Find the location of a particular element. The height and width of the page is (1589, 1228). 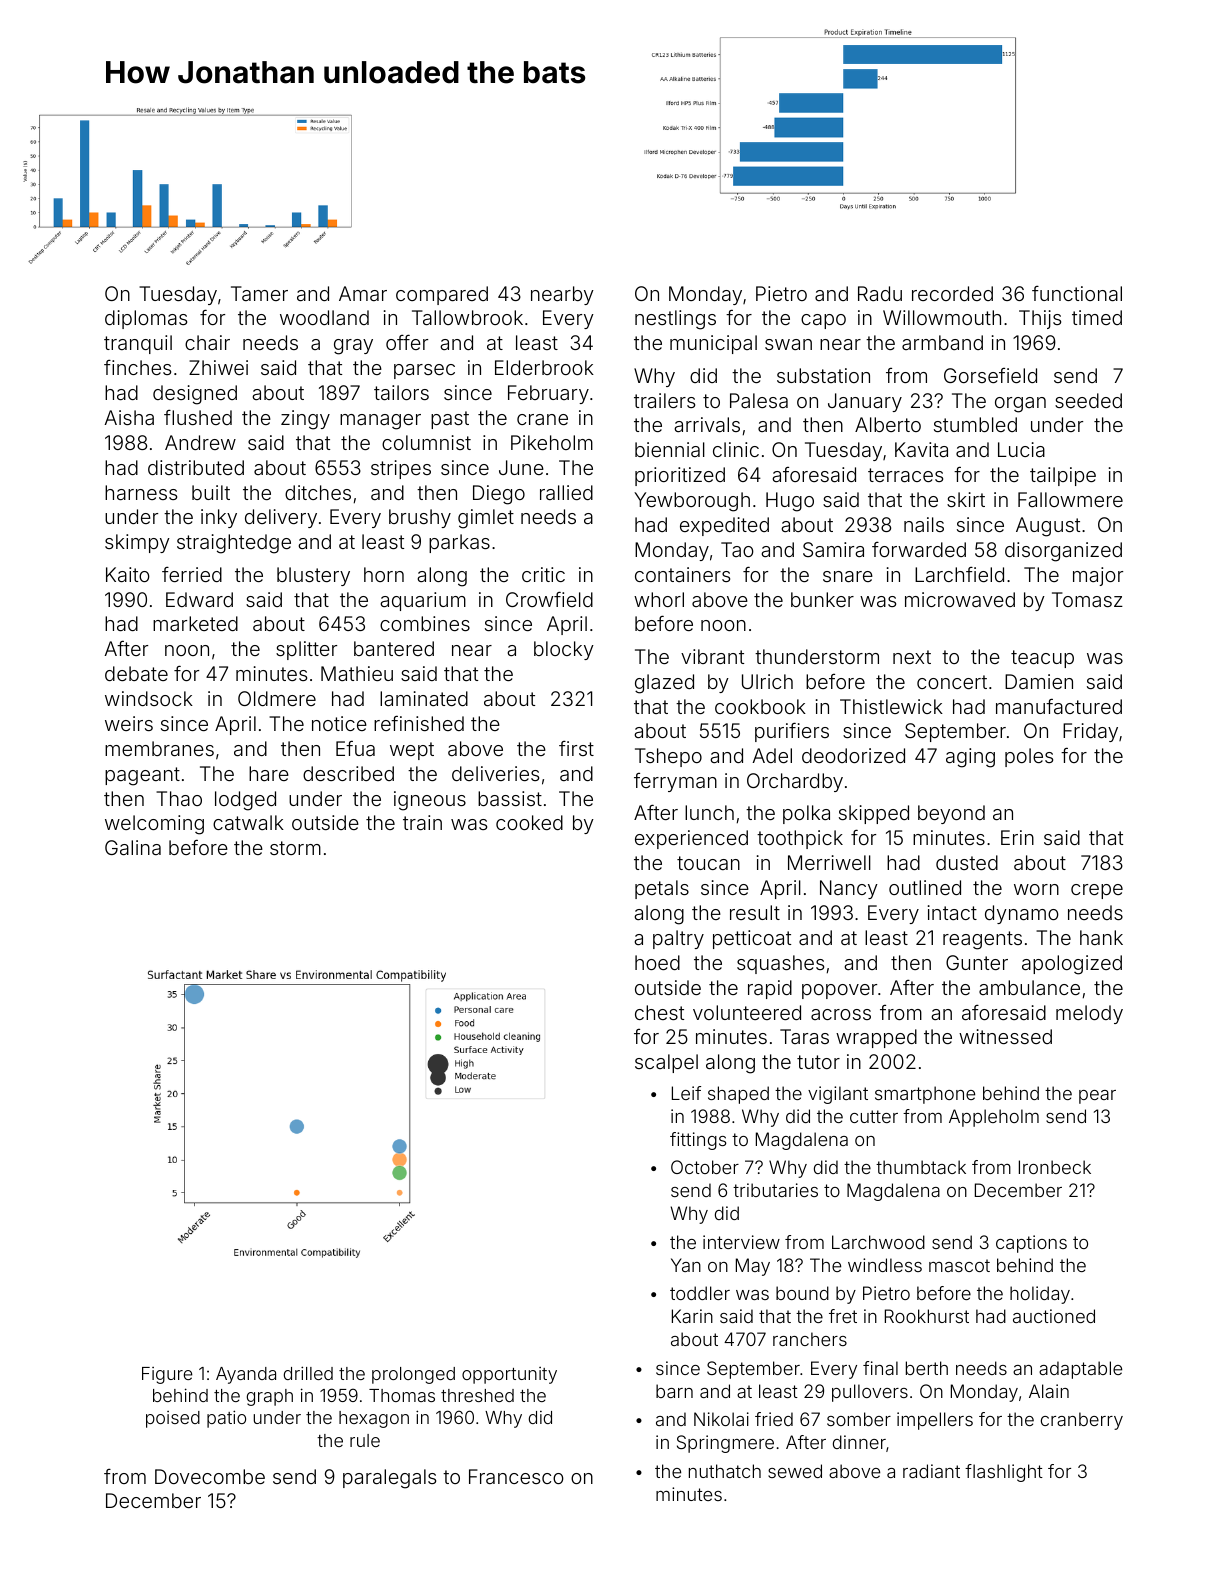

threshed is located at coordinates (477, 1395).
